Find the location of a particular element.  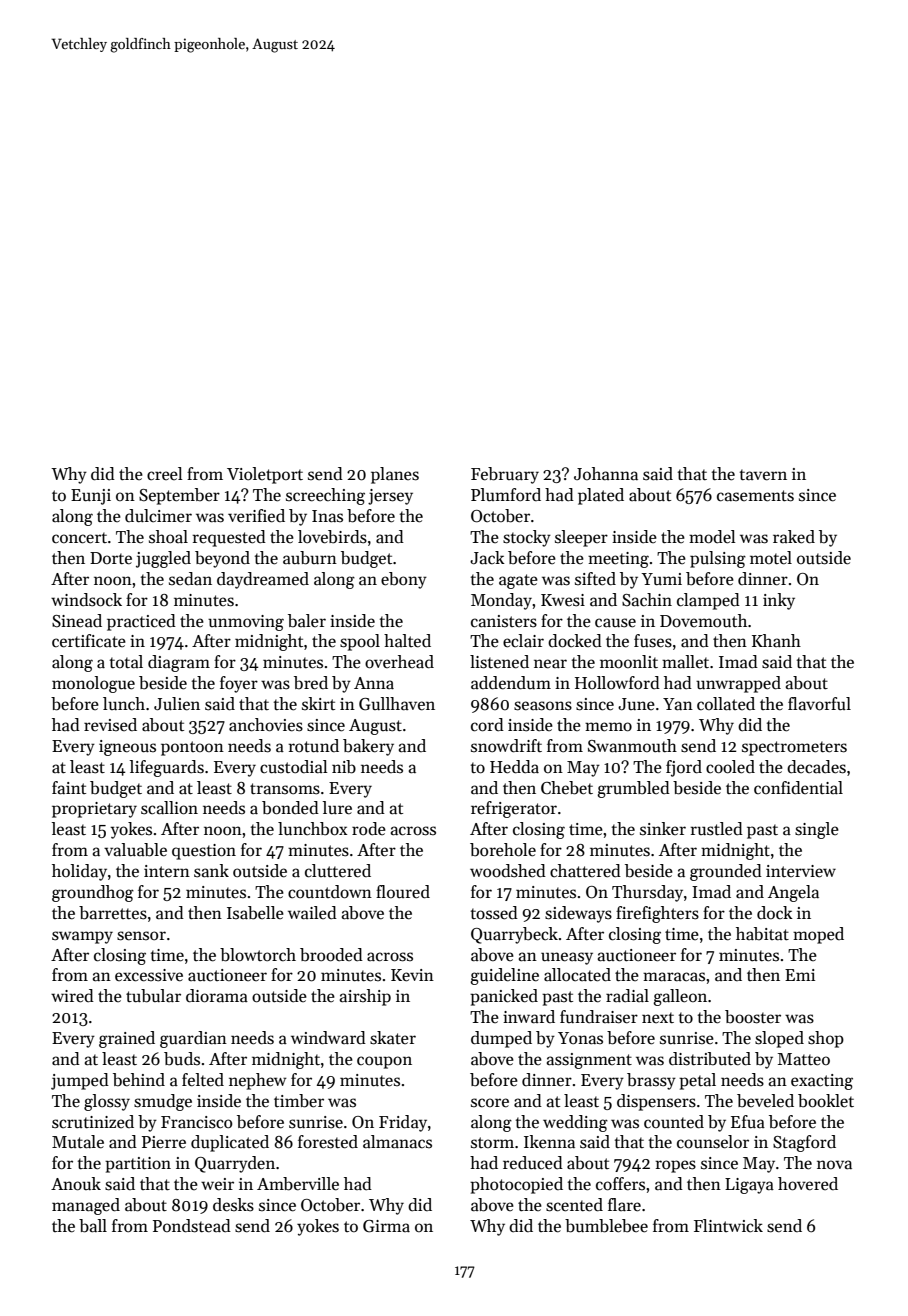

assignment is located at coordinates (589, 1061).
